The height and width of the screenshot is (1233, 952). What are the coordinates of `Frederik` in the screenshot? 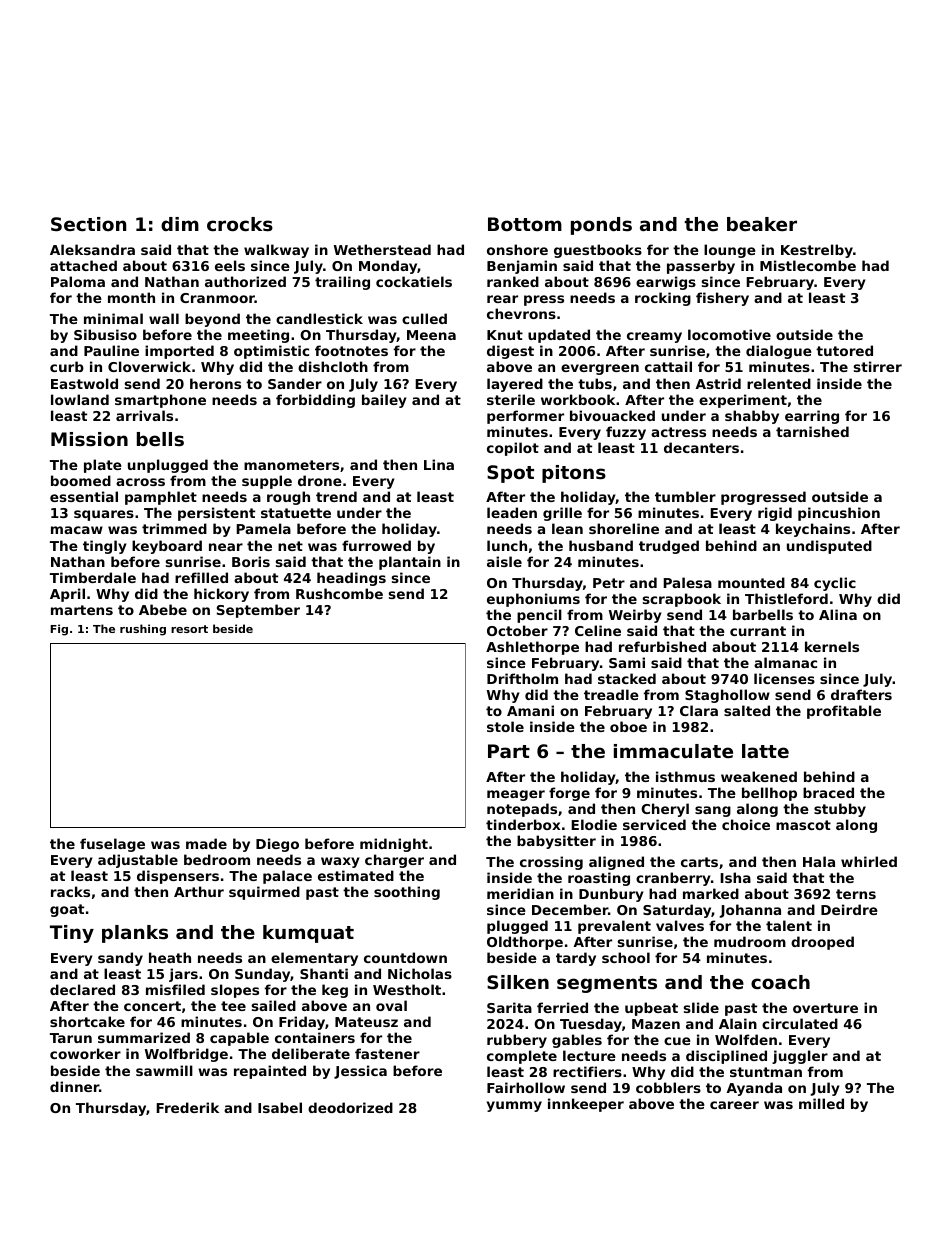 It's located at (187, 1107).
